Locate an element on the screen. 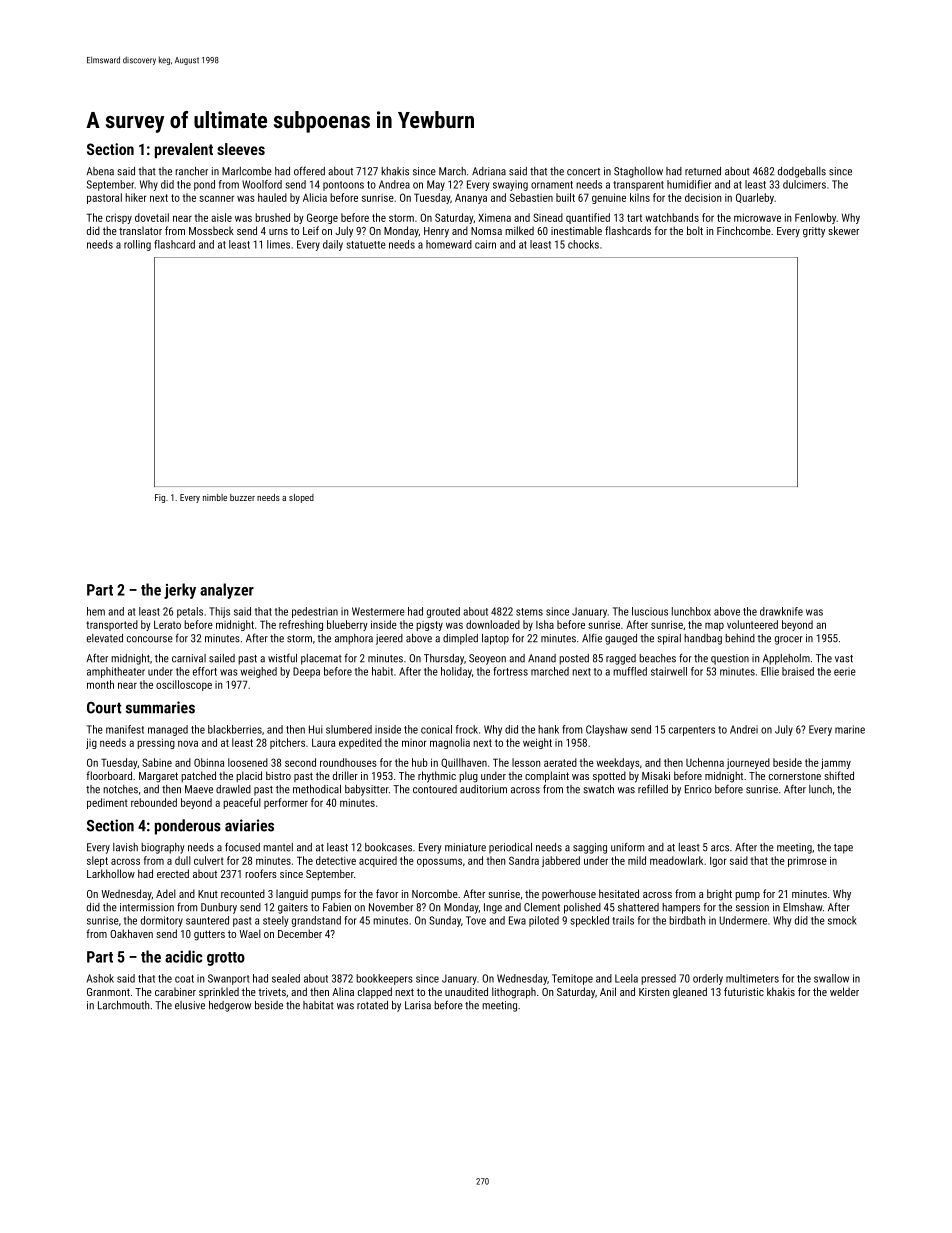  unaudited is located at coordinates (466, 991).
